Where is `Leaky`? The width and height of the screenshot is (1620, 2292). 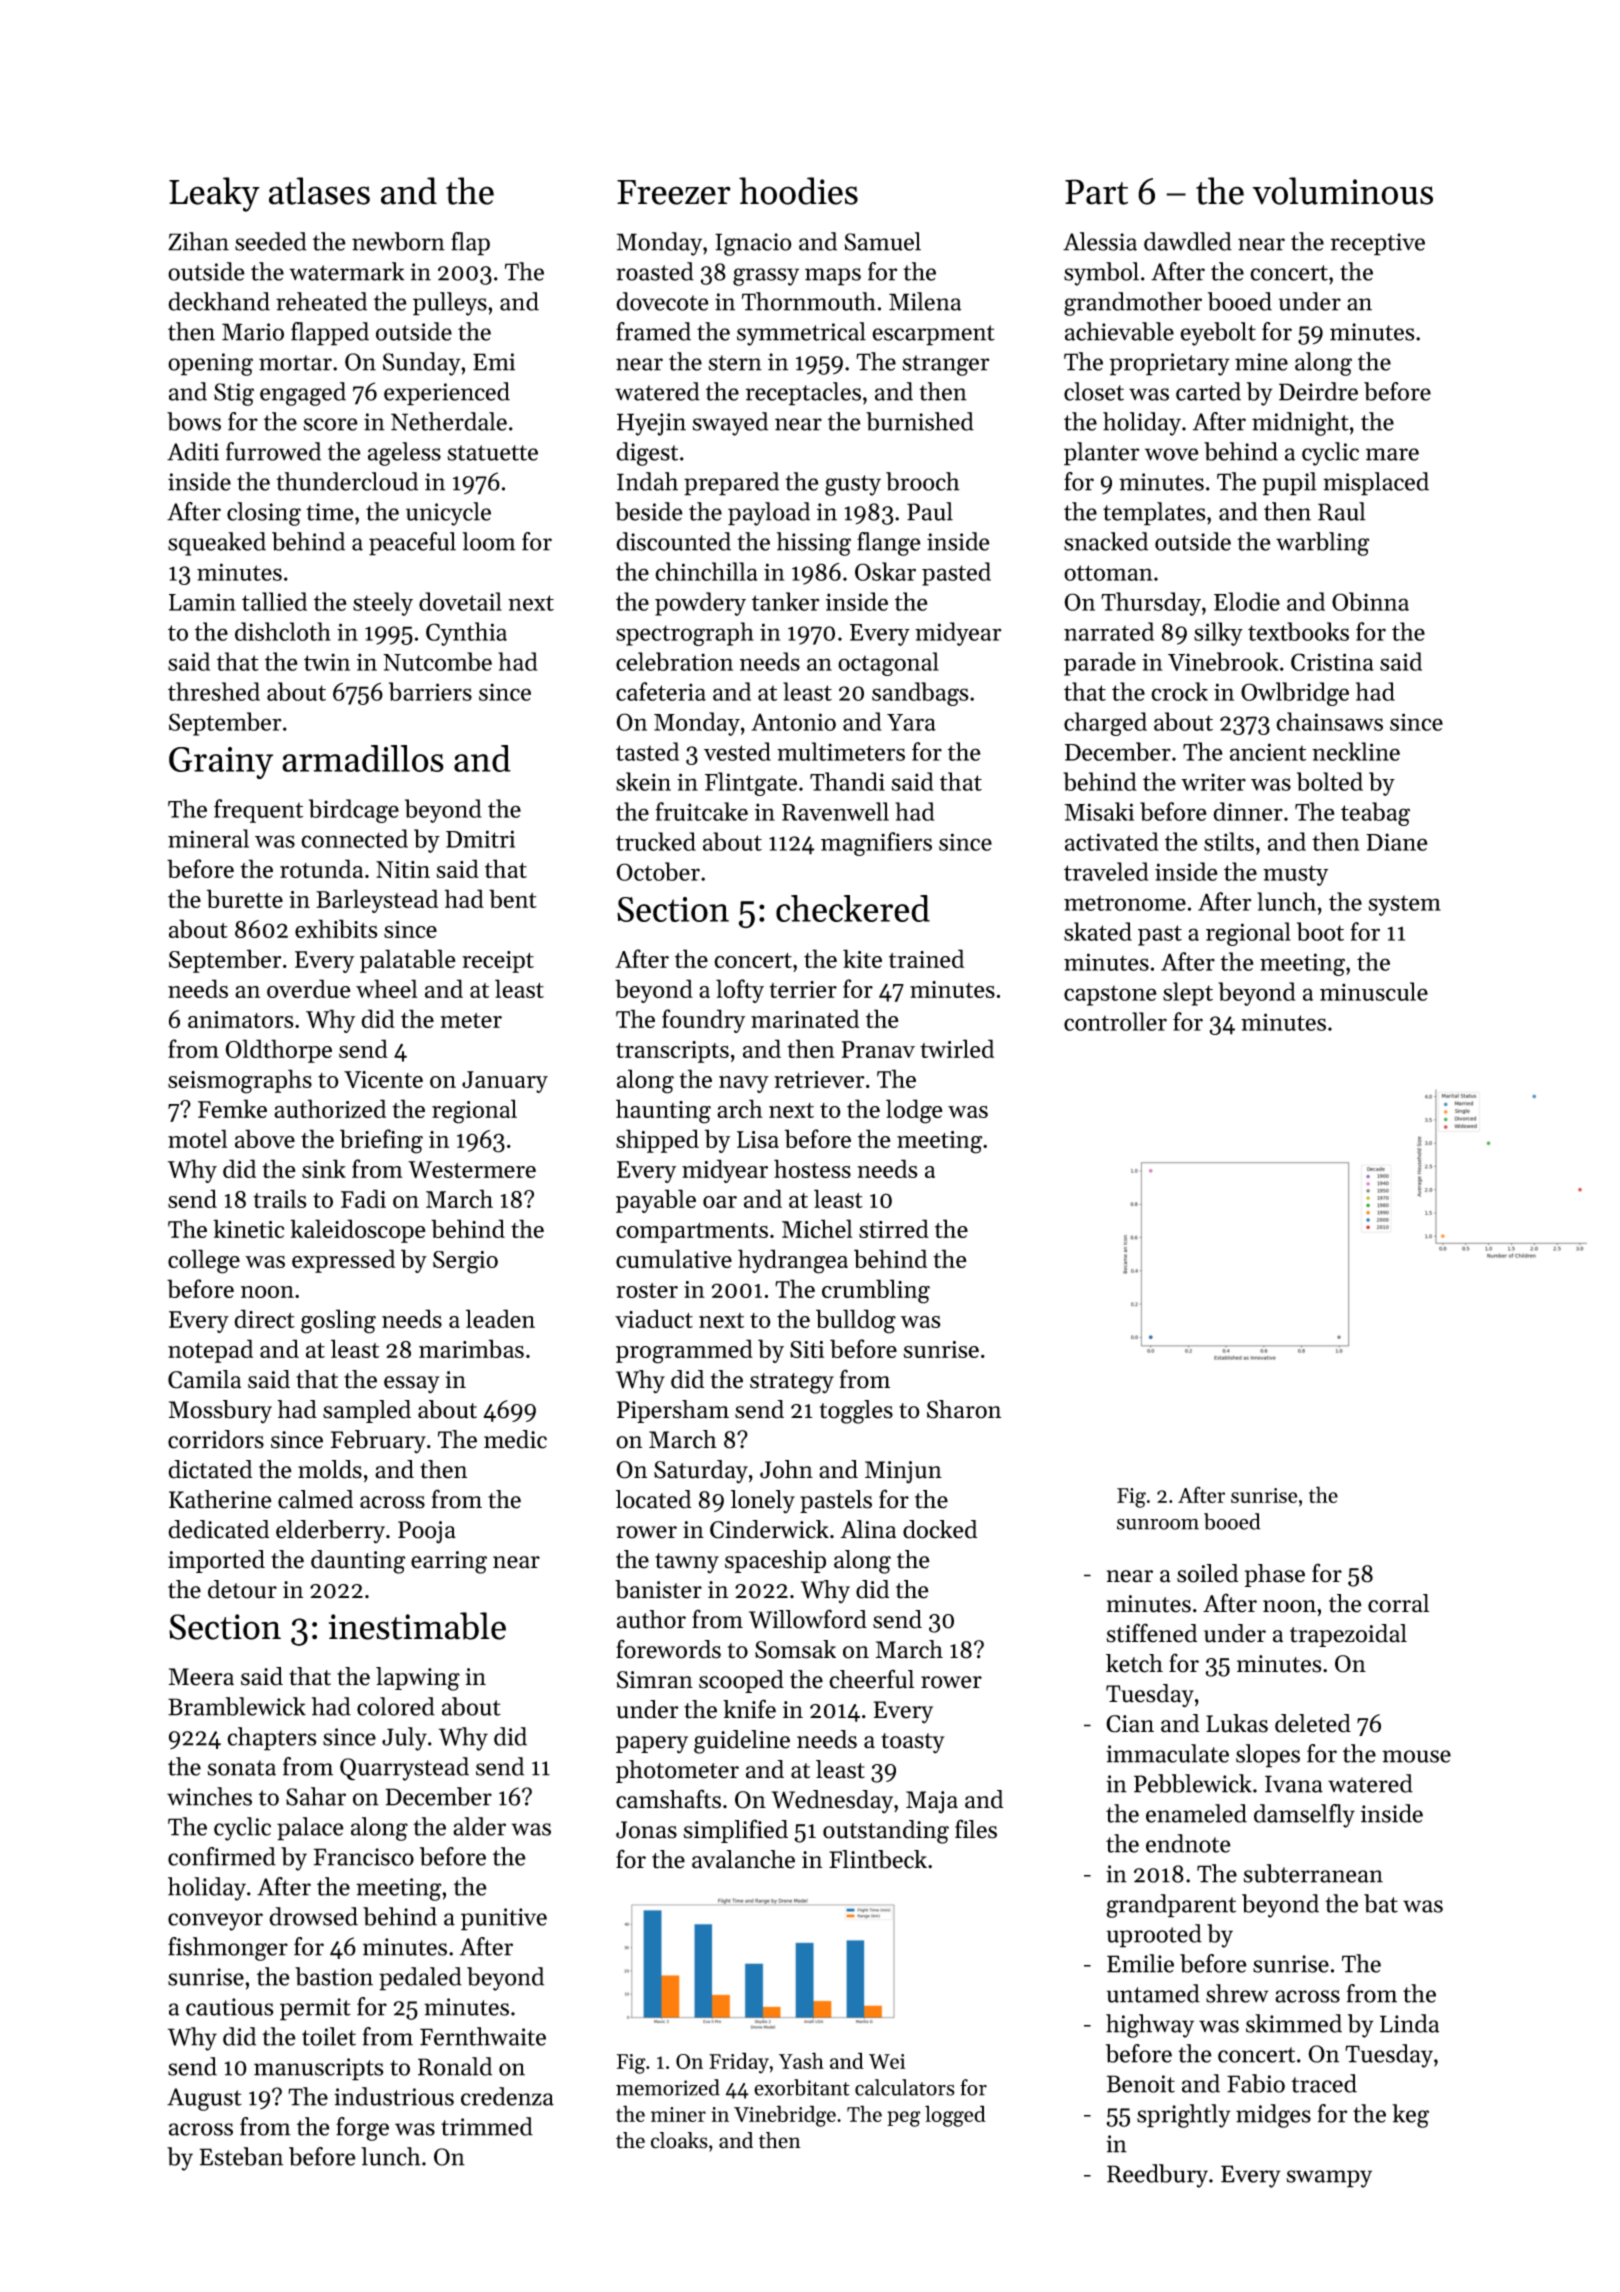 Leaky is located at coordinates (214, 194).
